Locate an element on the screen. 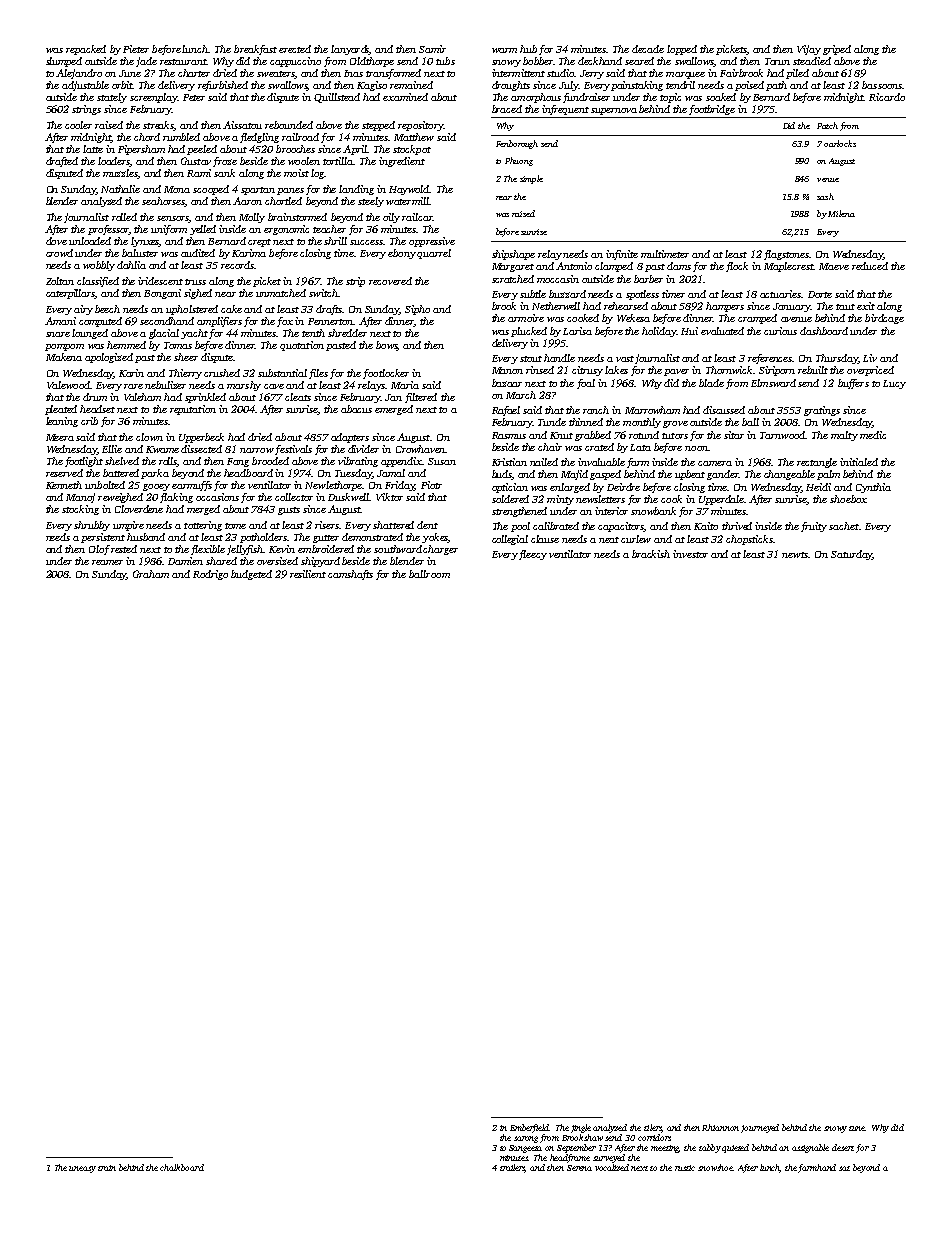  fleecy is located at coordinates (533, 555).
